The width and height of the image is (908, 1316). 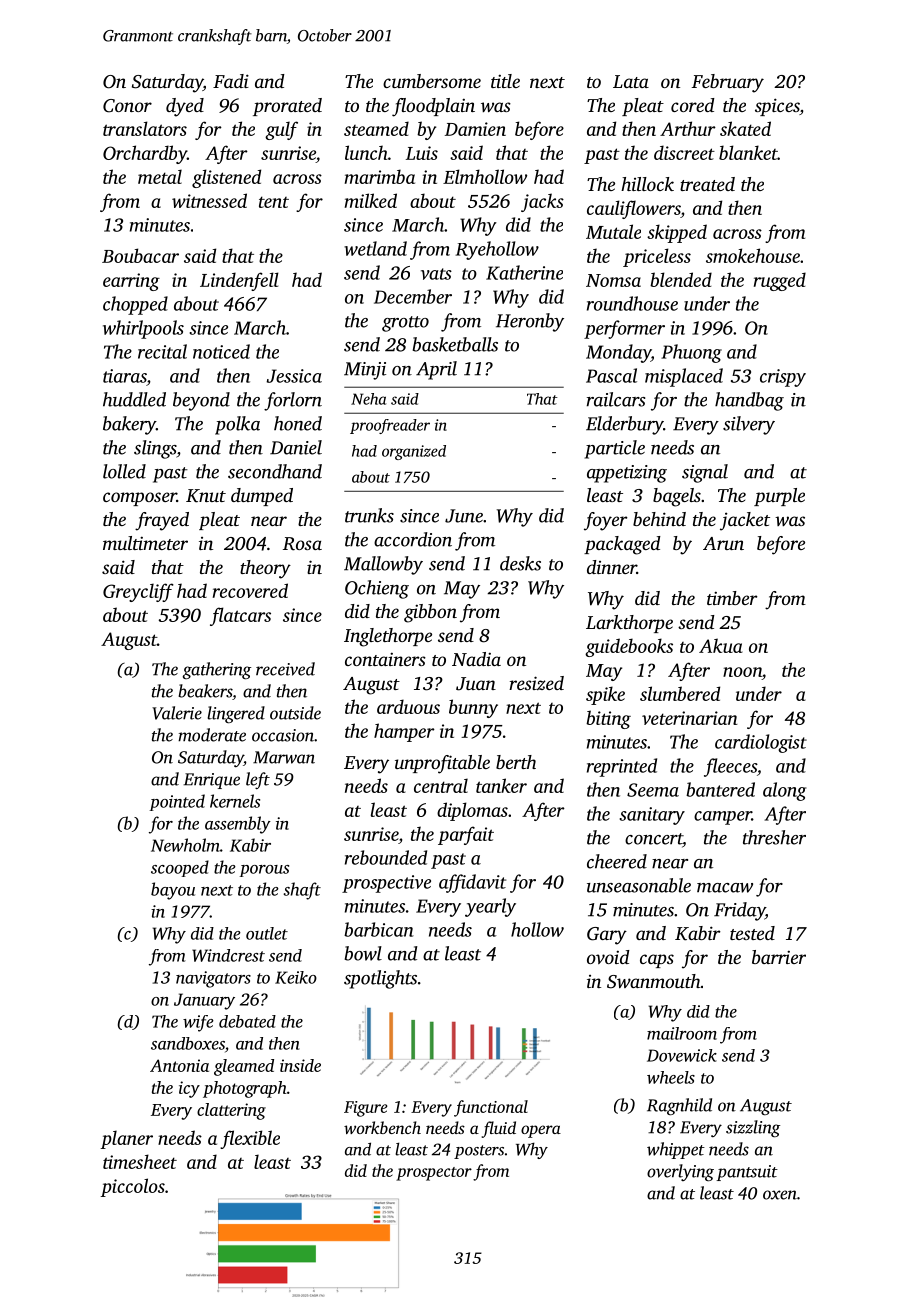 What do you see at coordinates (753, 1129) in the image?
I see `sizzling` at bounding box center [753, 1129].
